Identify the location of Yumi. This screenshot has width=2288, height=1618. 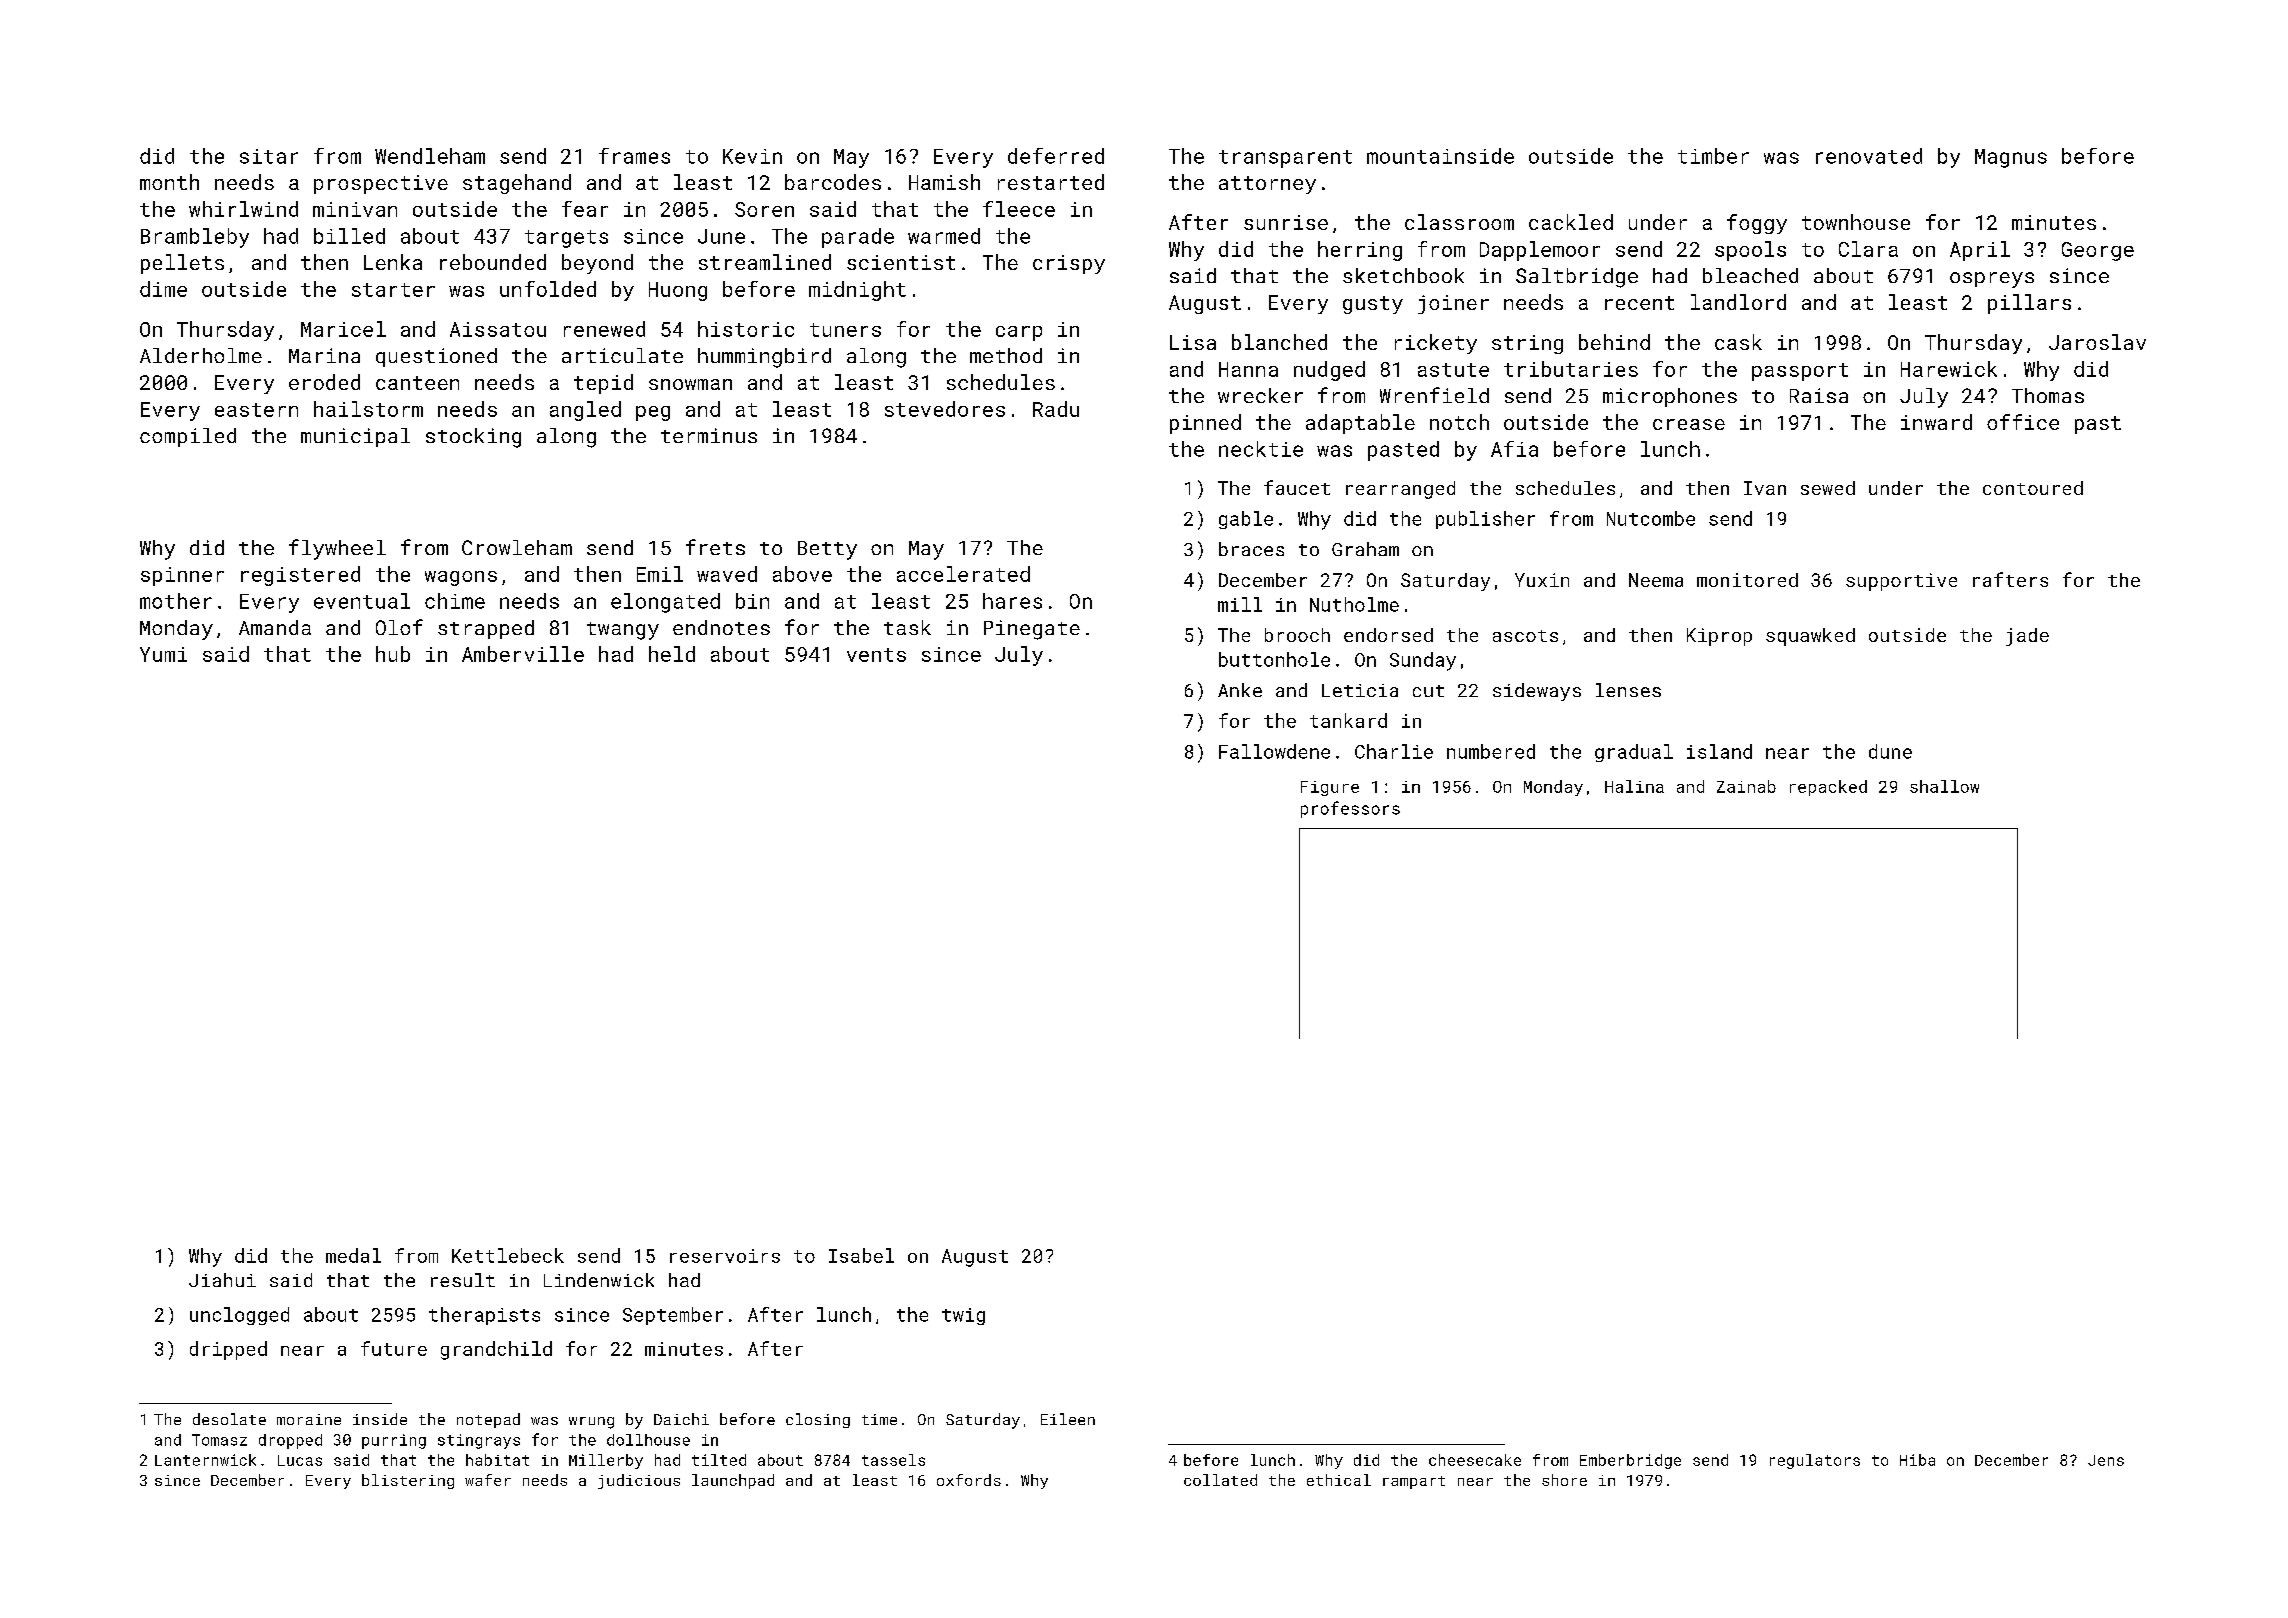
(163, 654).
